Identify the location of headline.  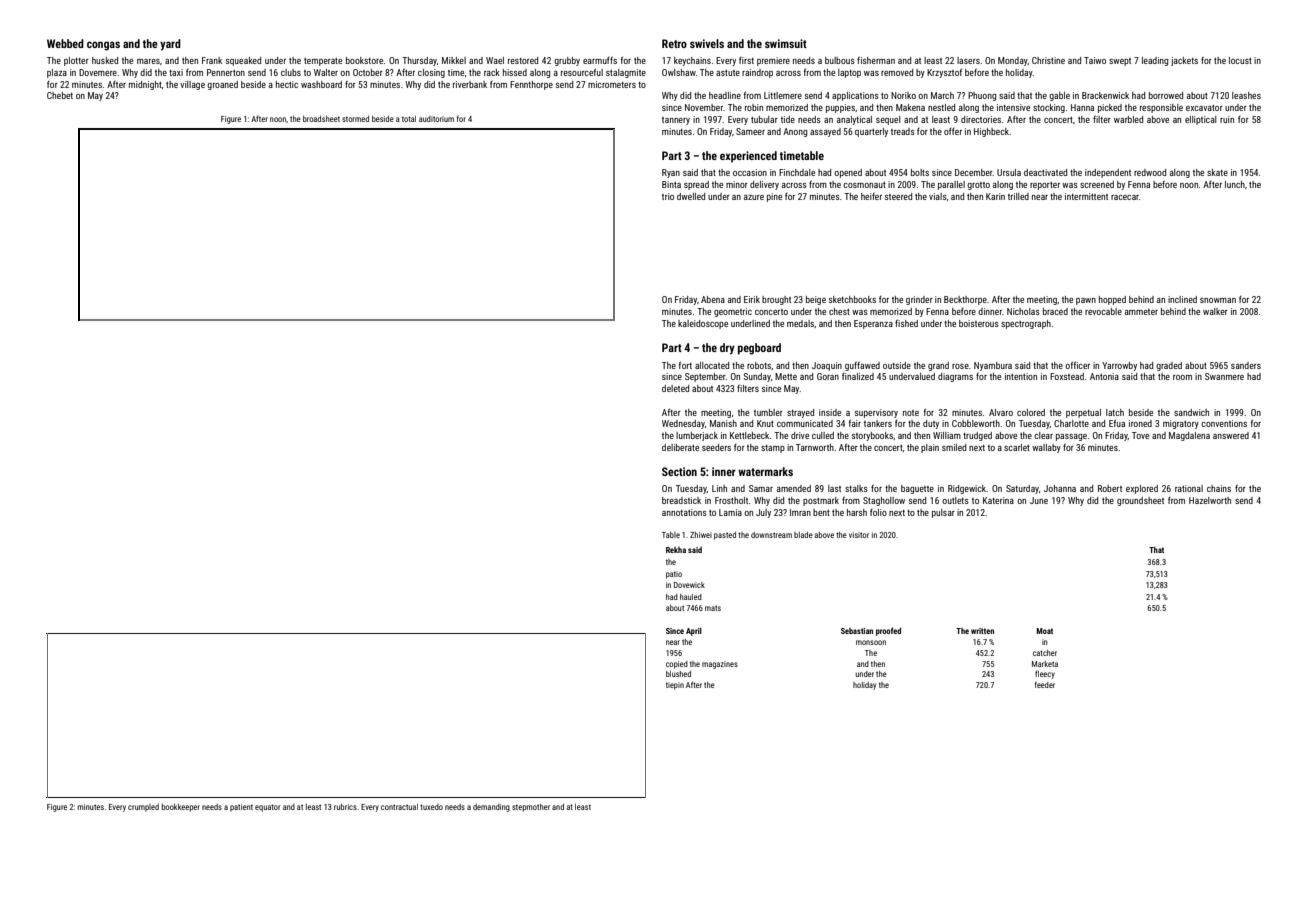
(725, 95).
